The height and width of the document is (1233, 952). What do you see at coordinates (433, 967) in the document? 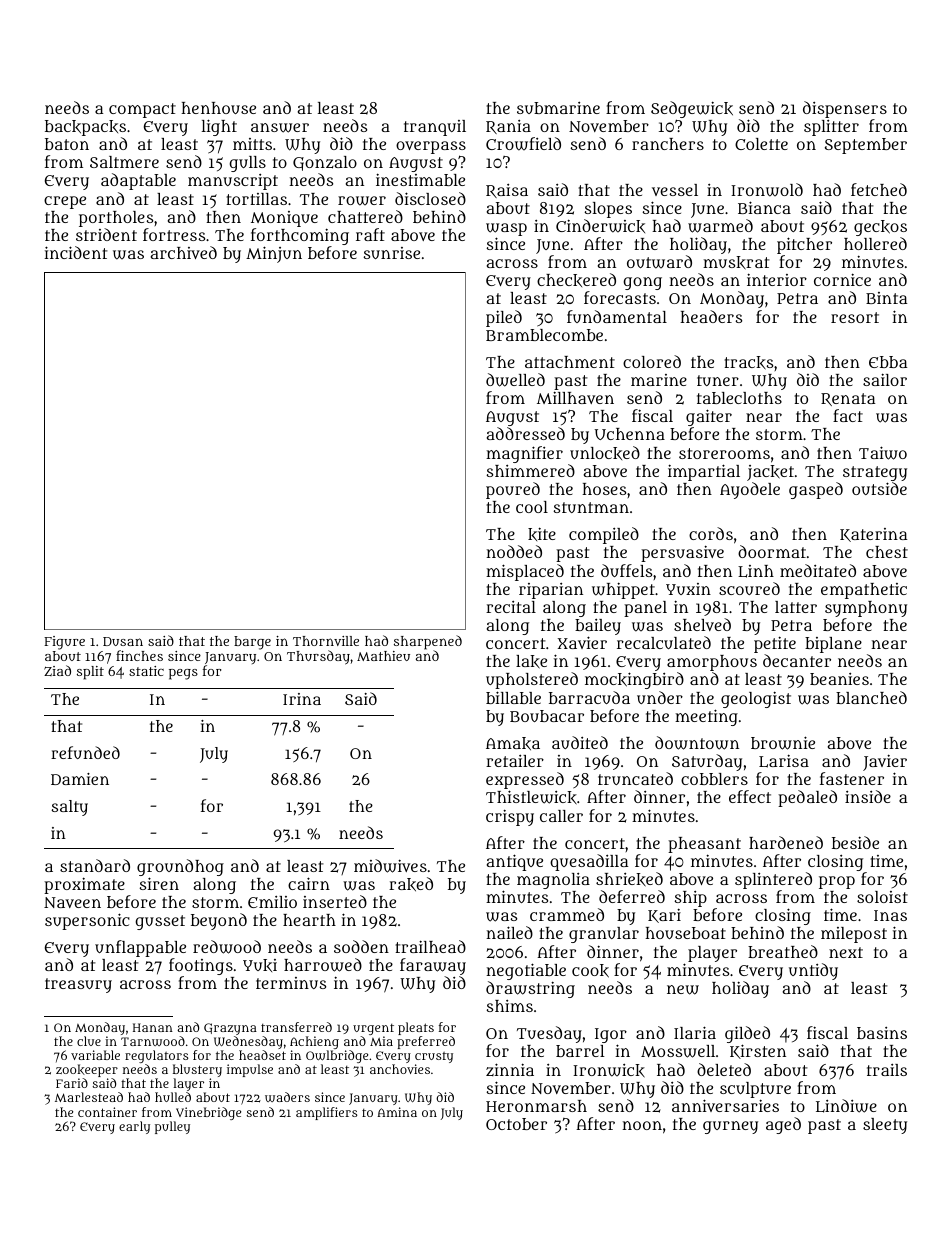
I see `faraway` at bounding box center [433, 967].
